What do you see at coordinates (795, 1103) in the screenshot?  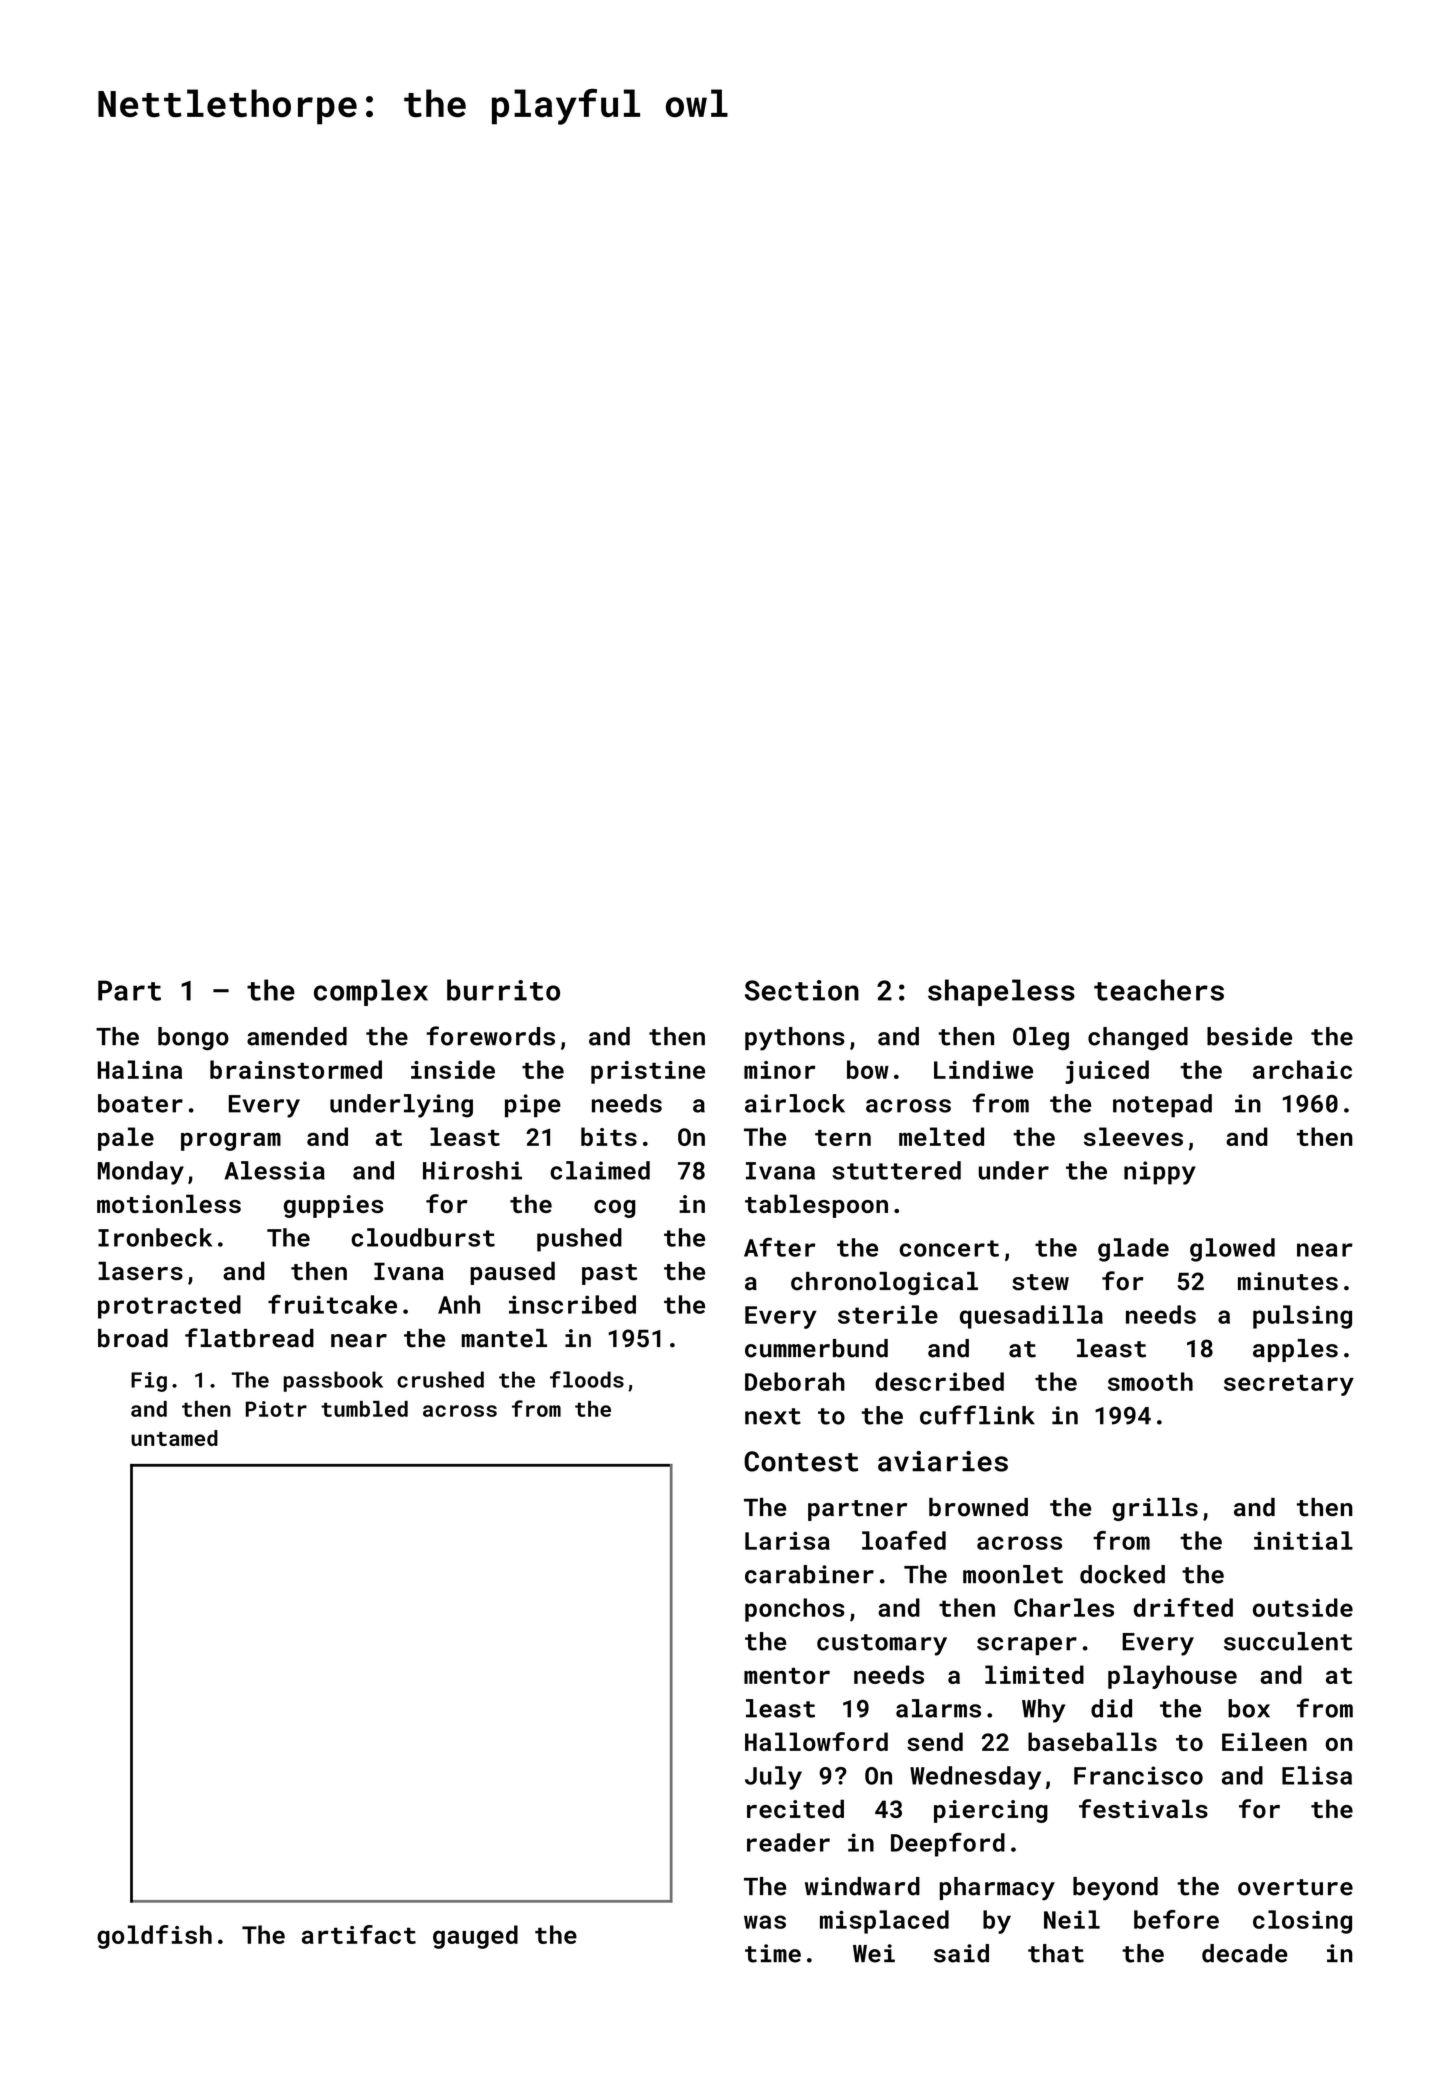 I see `airlock` at bounding box center [795, 1103].
